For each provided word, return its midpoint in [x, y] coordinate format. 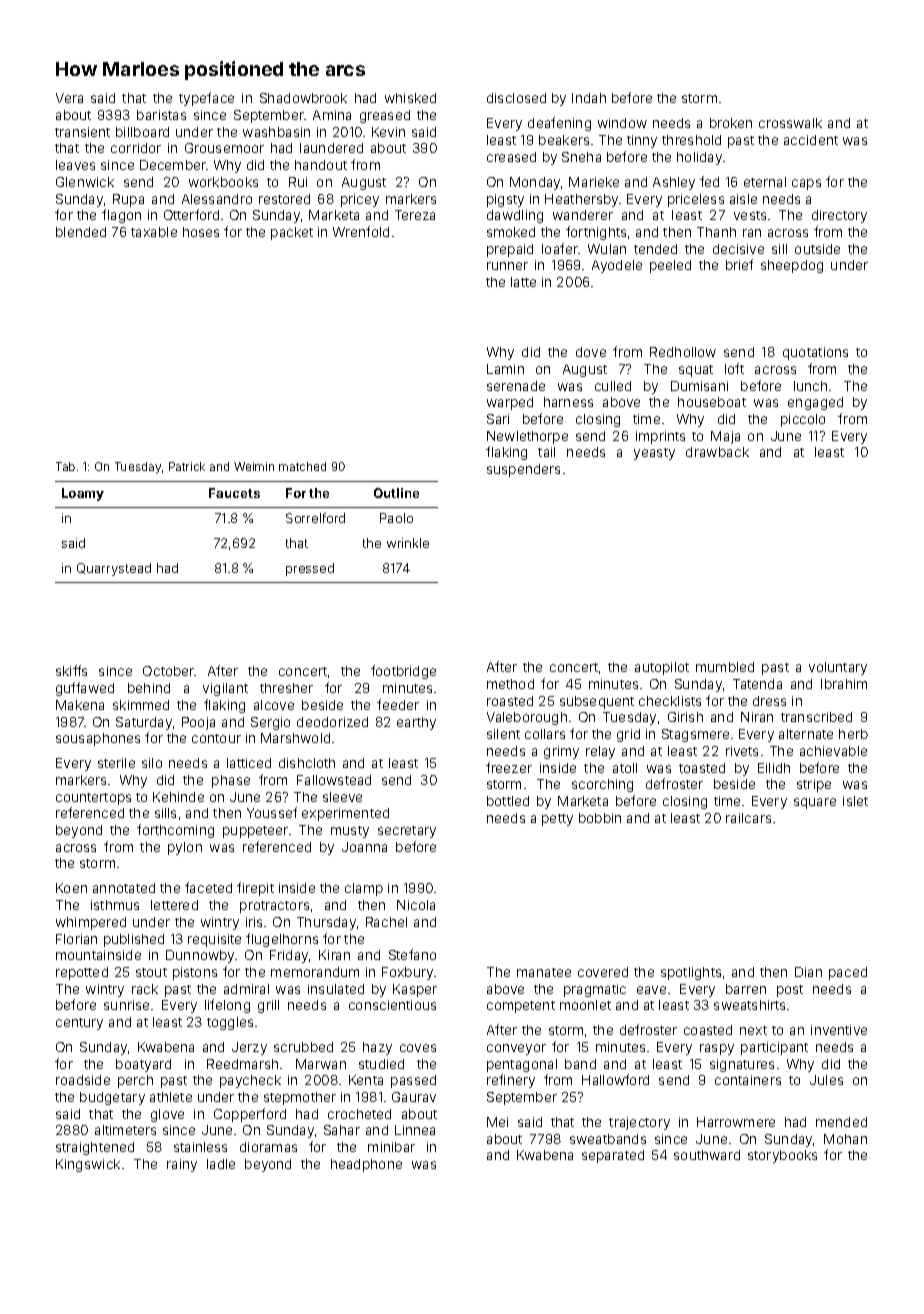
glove [167, 1115]
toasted [702, 768]
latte [523, 282]
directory [839, 216]
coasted [708, 1030]
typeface [206, 99]
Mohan [845, 1139]
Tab [65, 466]
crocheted [359, 1114]
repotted [82, 973]
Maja [725, 437]
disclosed [516, 98]
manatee [544, 972]
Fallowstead [334, 780]
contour [216, 738]
